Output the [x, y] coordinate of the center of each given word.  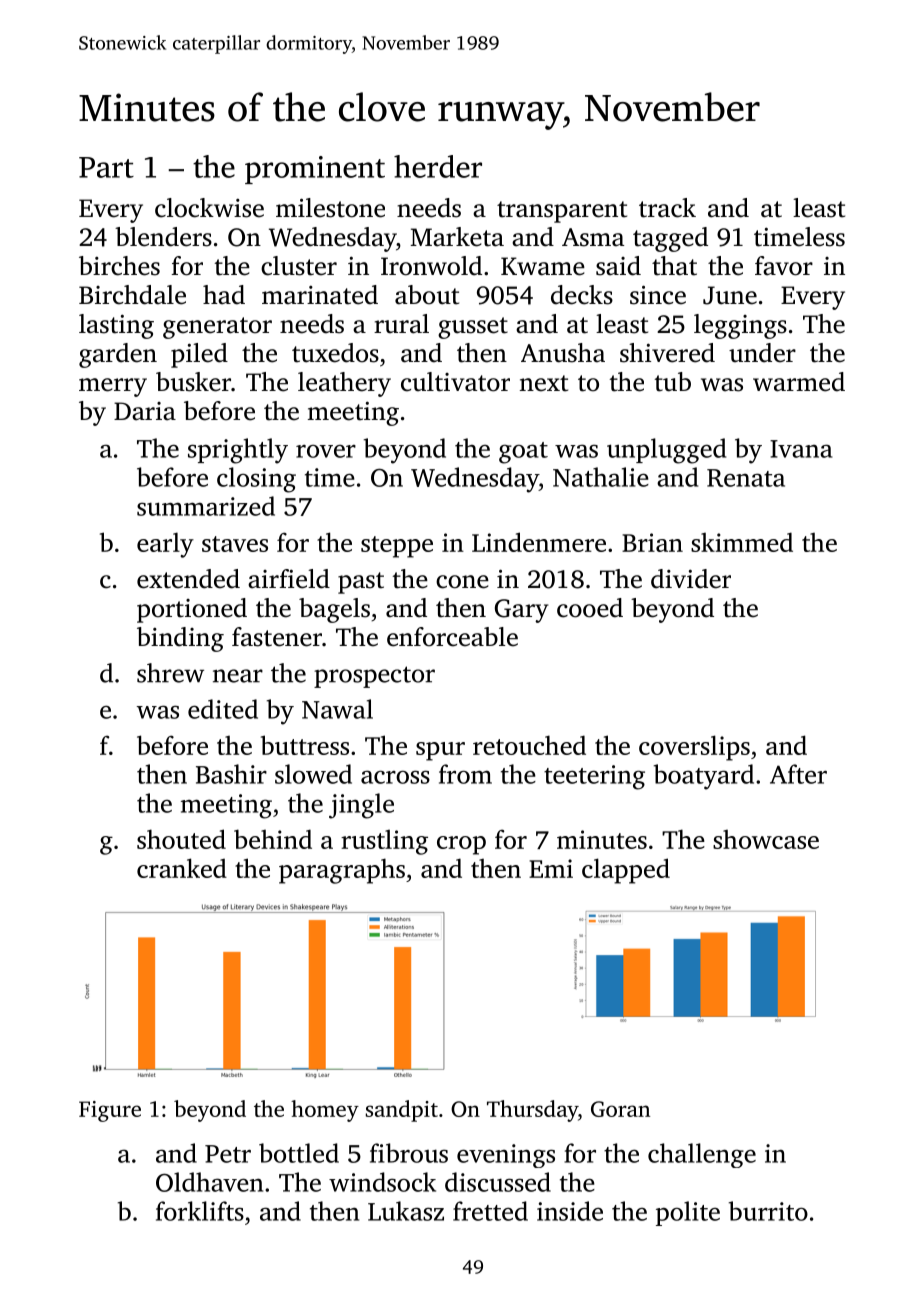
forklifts [200, 1211]
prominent [315, 170]
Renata [746, 478]
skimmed [742, 542]
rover [326, 451]
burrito [768, 1211]
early [165, 545]
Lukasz [406, 1211]
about [427, 295]
